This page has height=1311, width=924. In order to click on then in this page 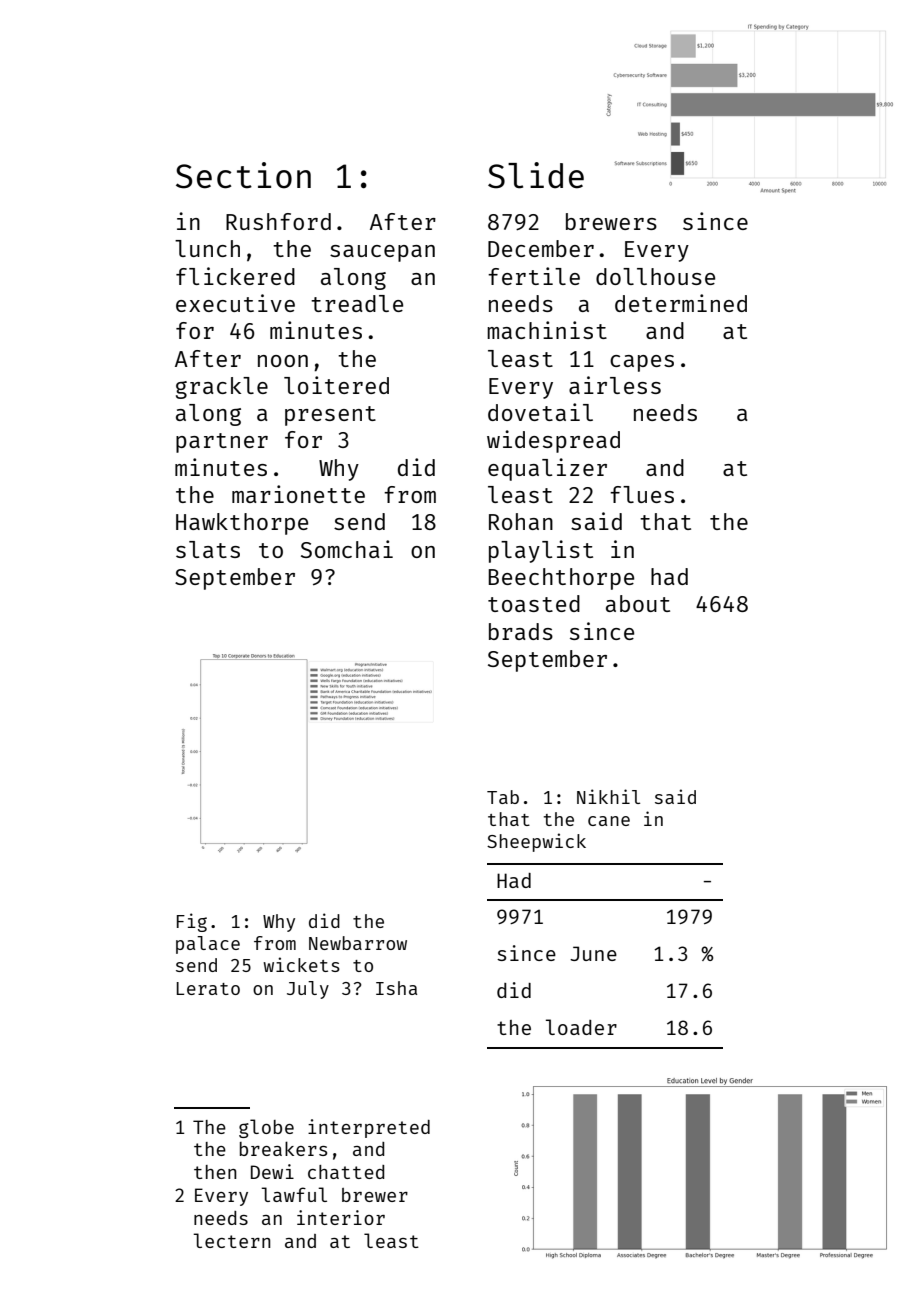, I will do `click(215, 1172)`.
